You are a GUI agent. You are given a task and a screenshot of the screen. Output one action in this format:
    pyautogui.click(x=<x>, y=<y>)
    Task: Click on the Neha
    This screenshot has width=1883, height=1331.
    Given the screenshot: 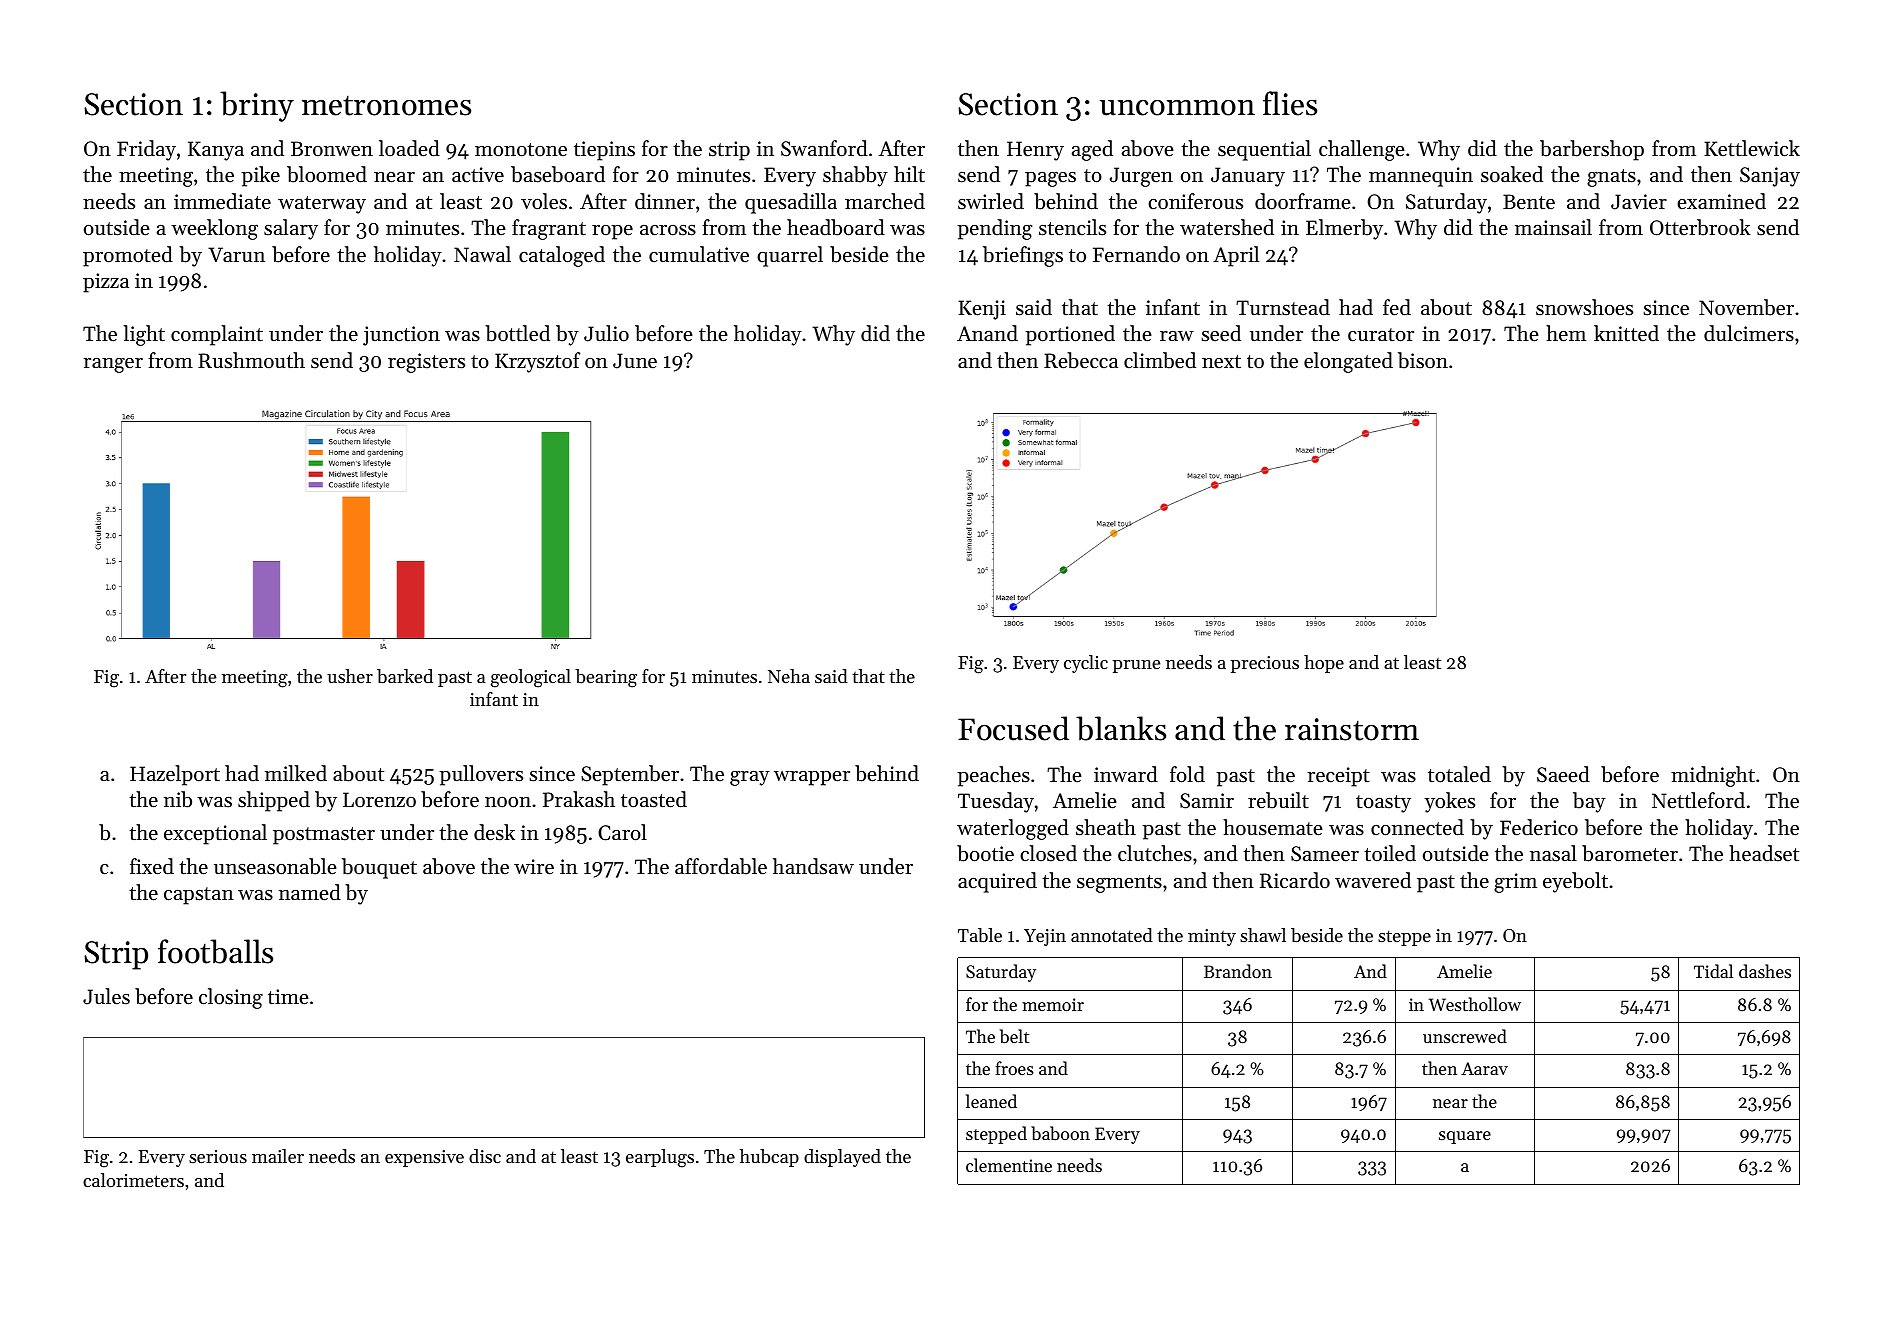 What is the action you would take?
    pyautogui.click(x=789, y=676)
